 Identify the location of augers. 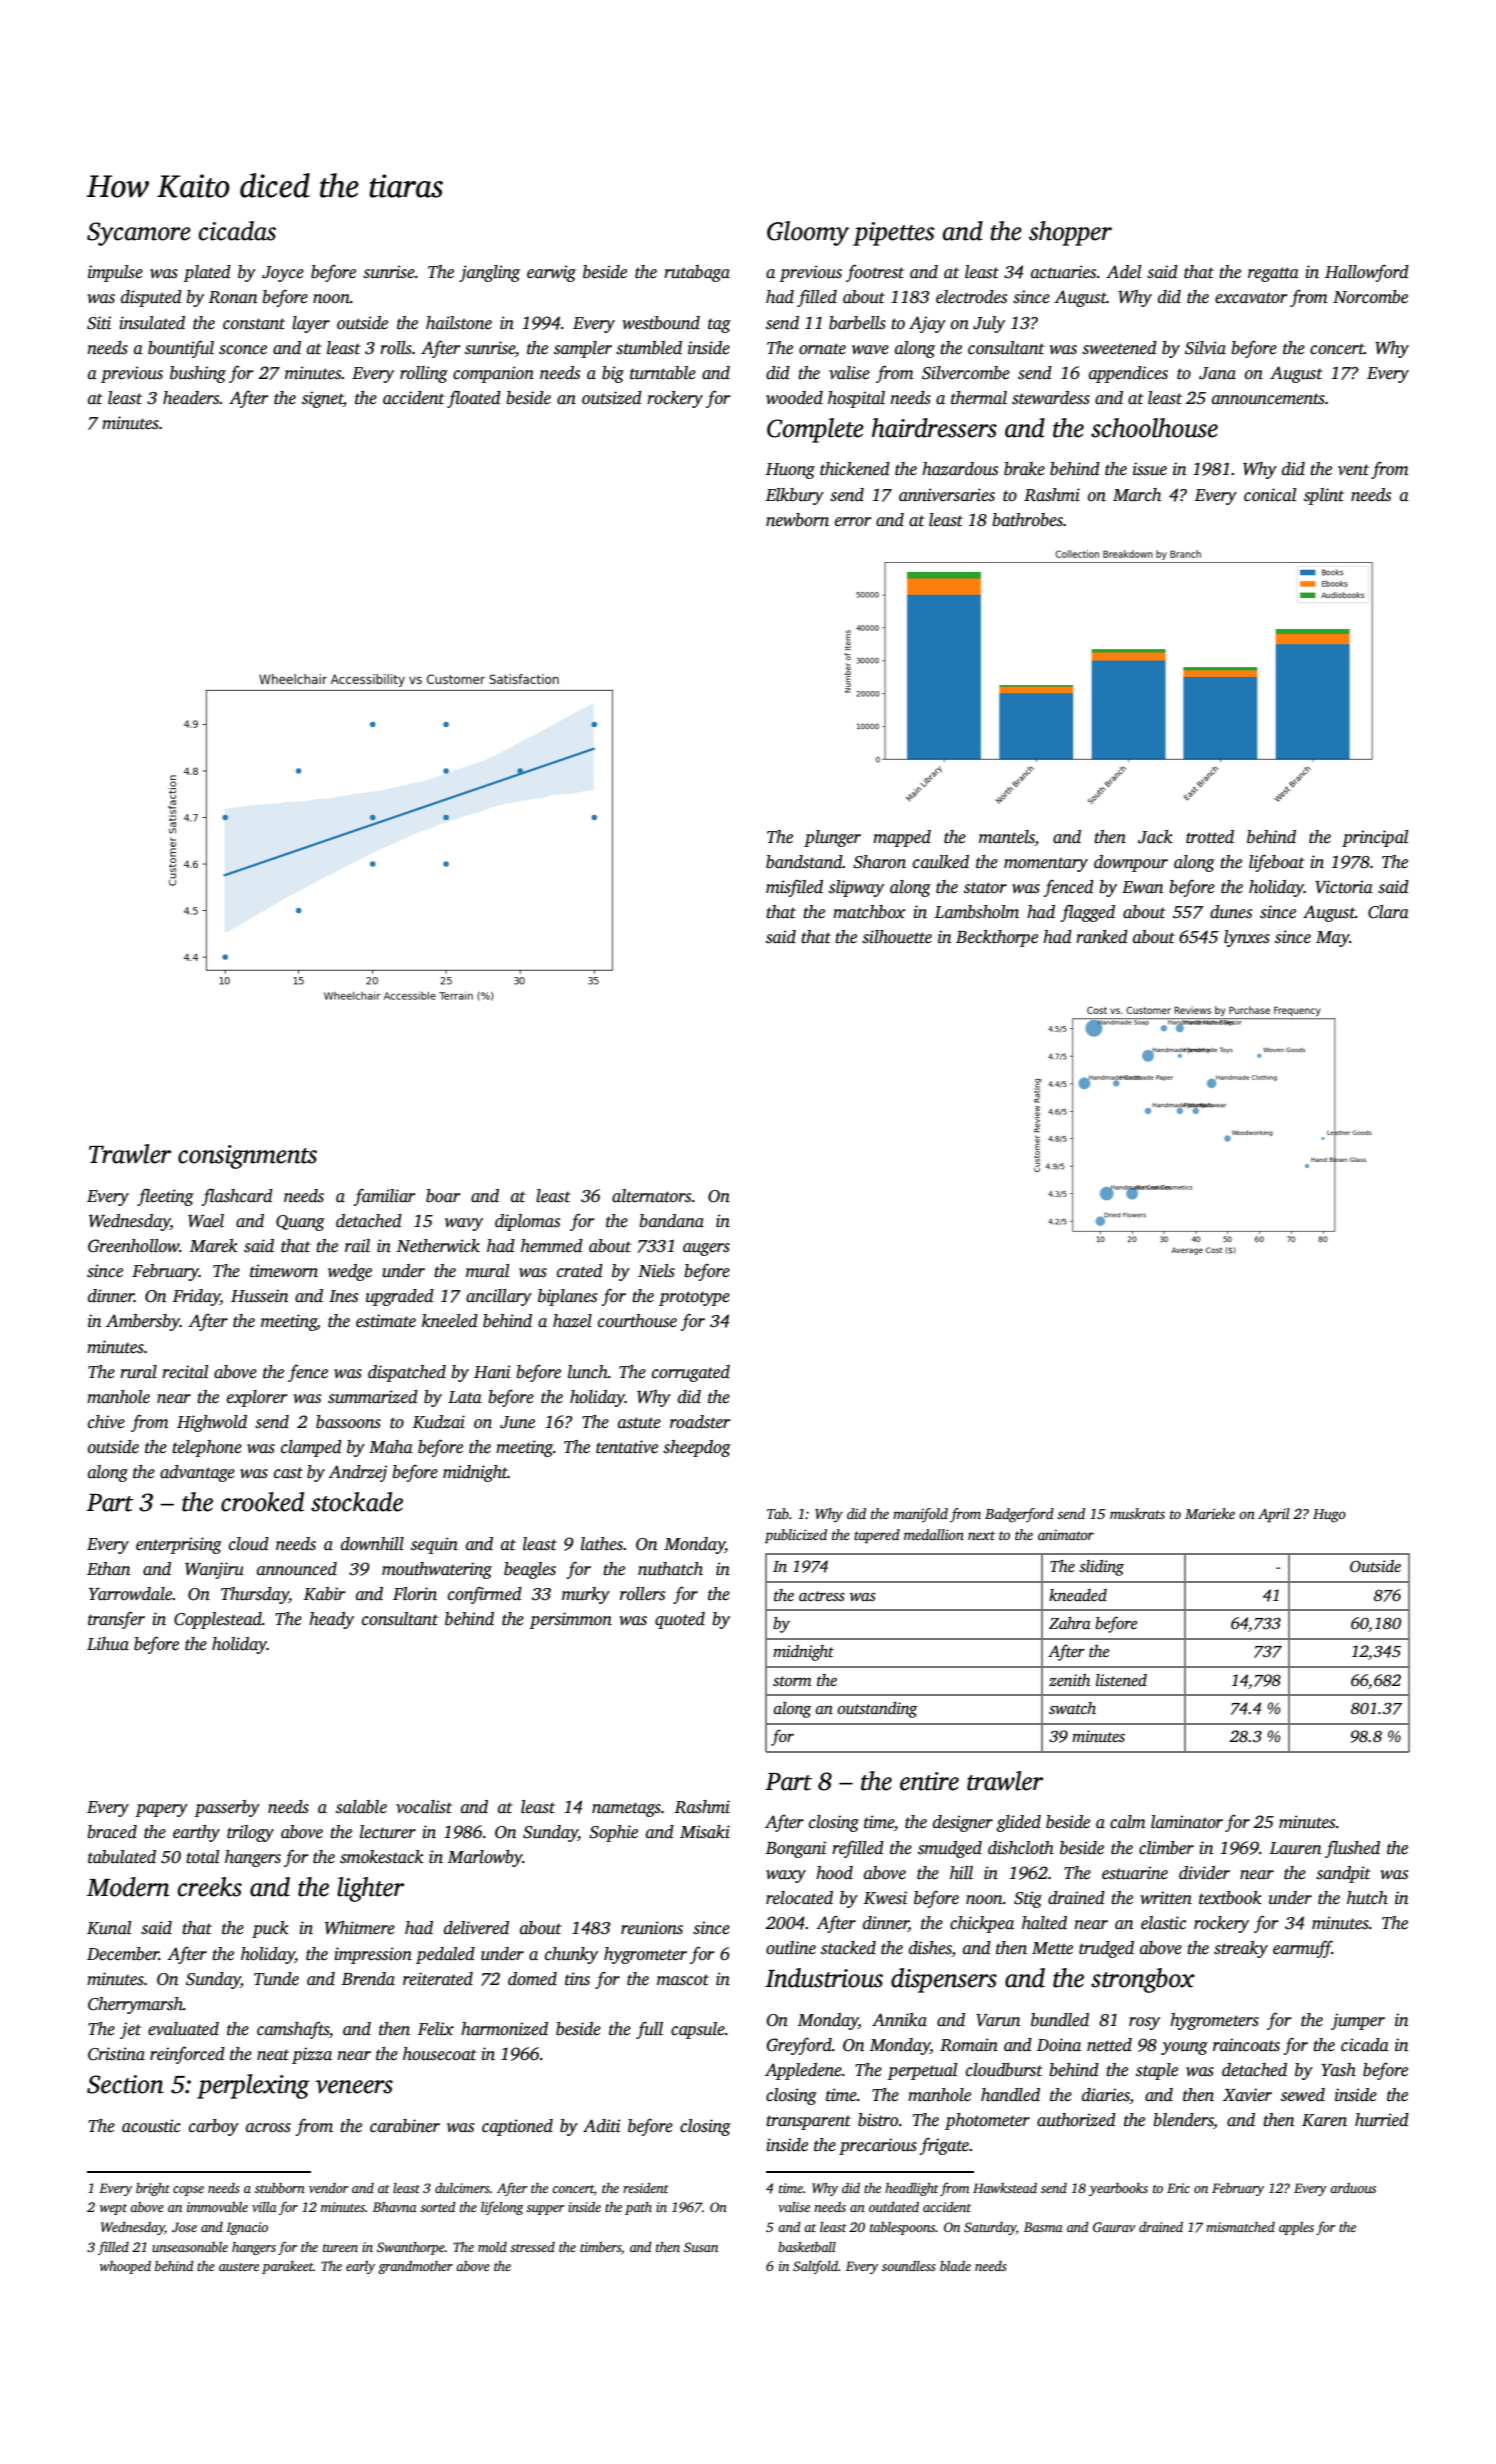
(706, 1249).
